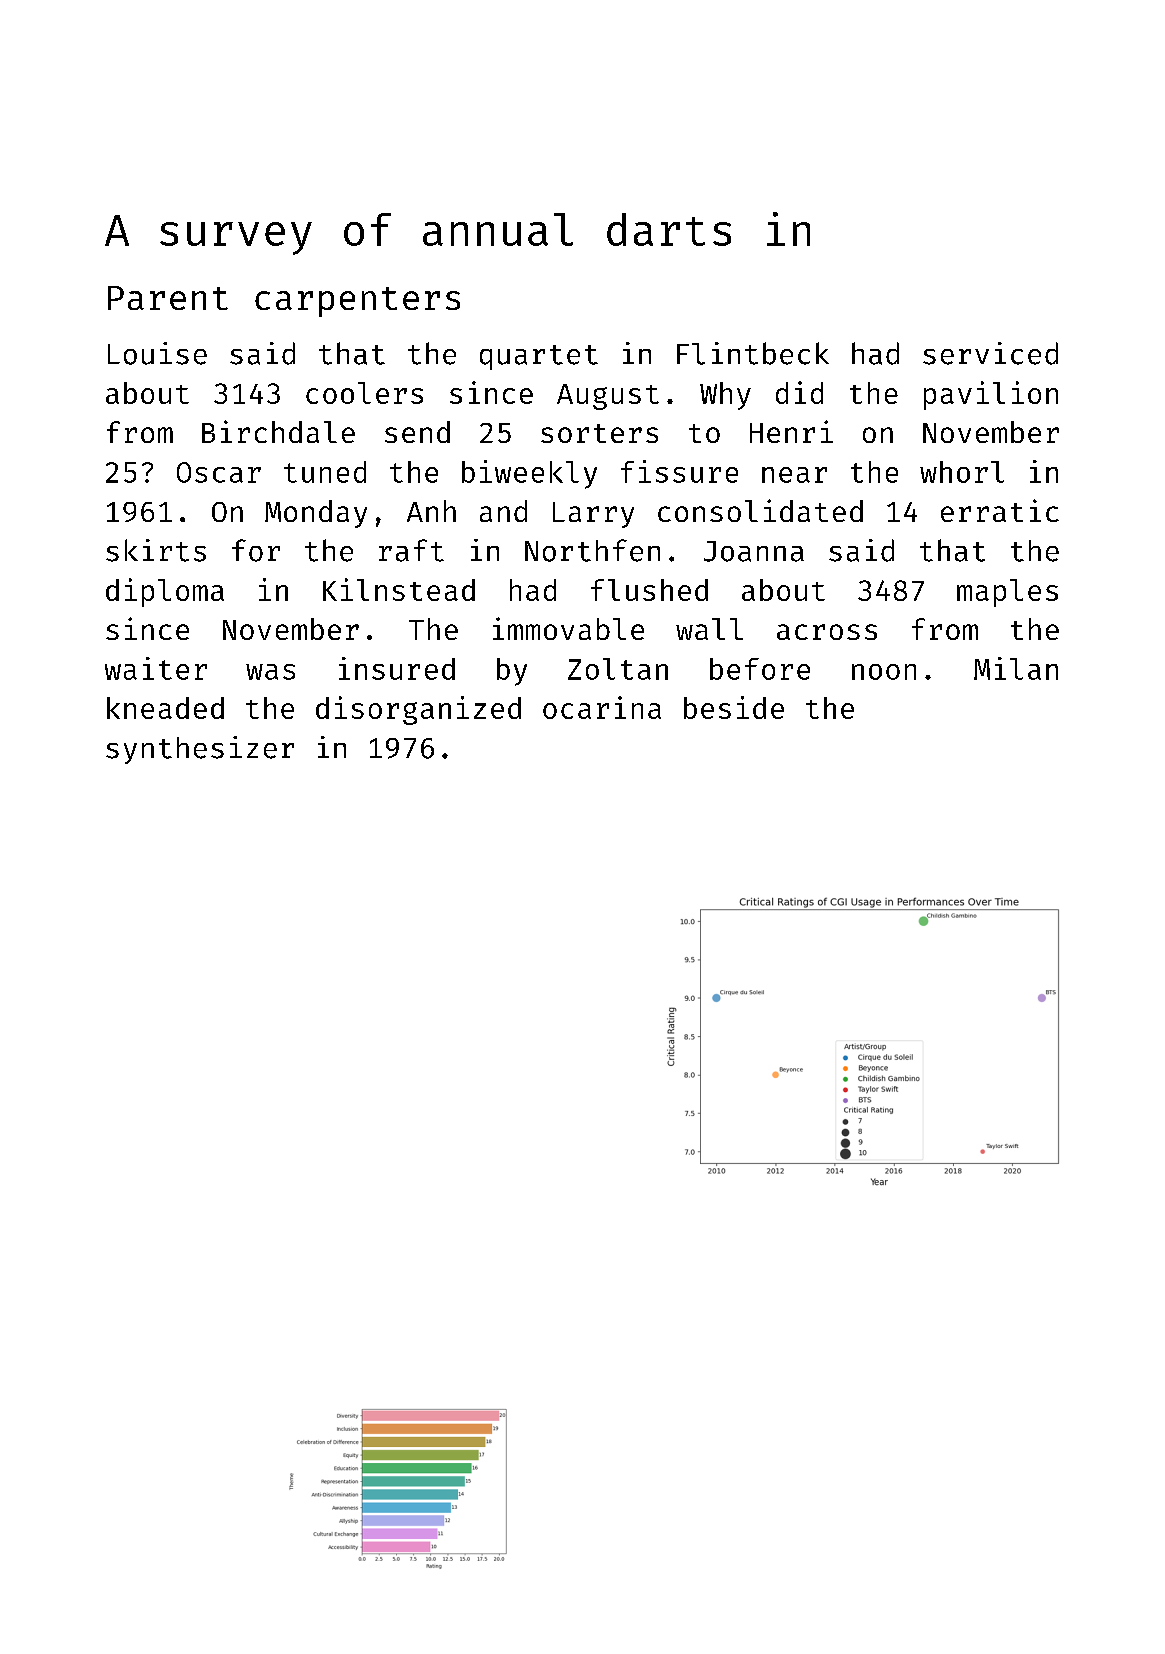 Image resolution: width=1165 pixels, height=1654 pixels. I want to click on Flintbeck, so click(753, 353).
